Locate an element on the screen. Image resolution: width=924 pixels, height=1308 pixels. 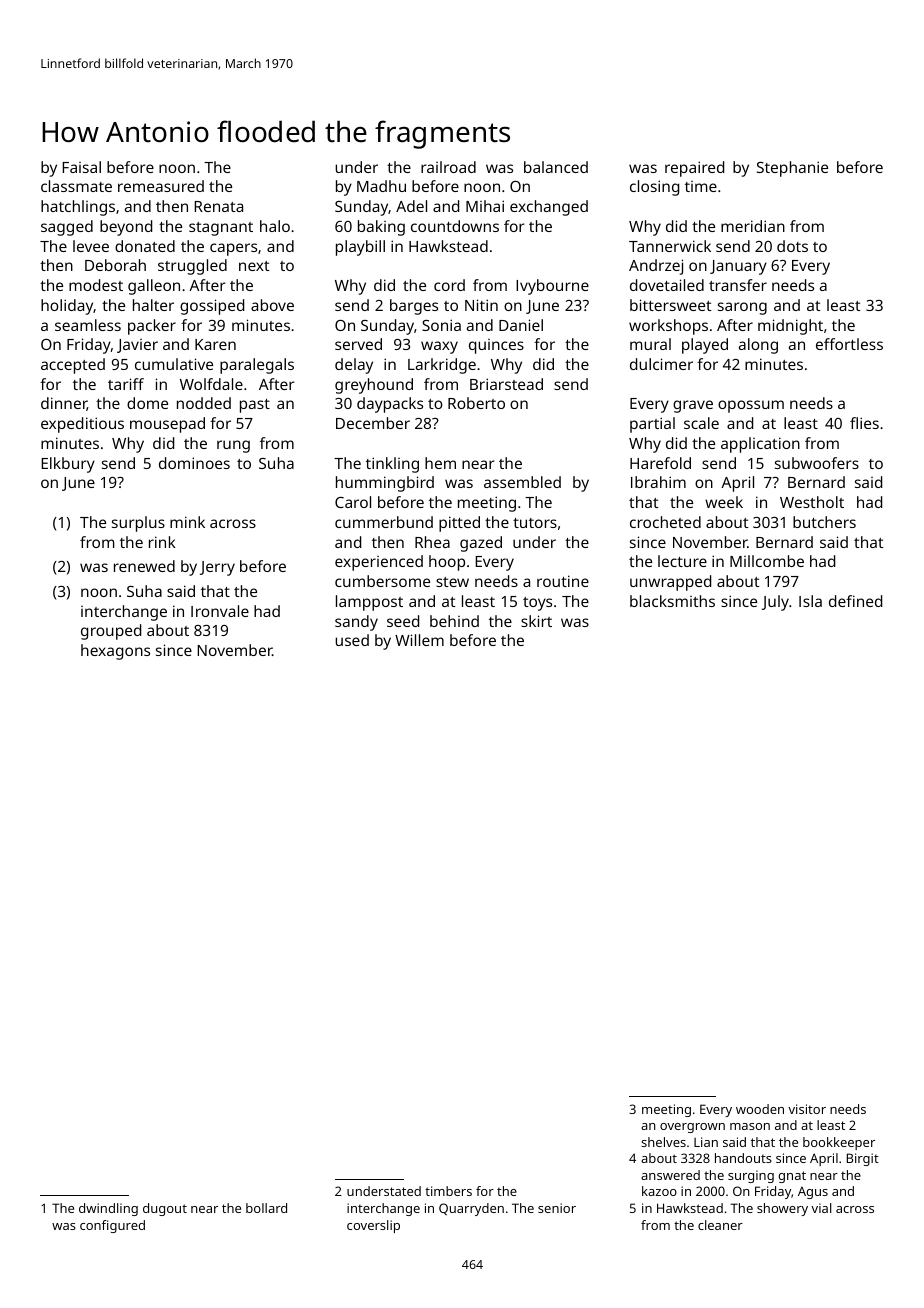
balanced is located at coordinates (556, 167).
